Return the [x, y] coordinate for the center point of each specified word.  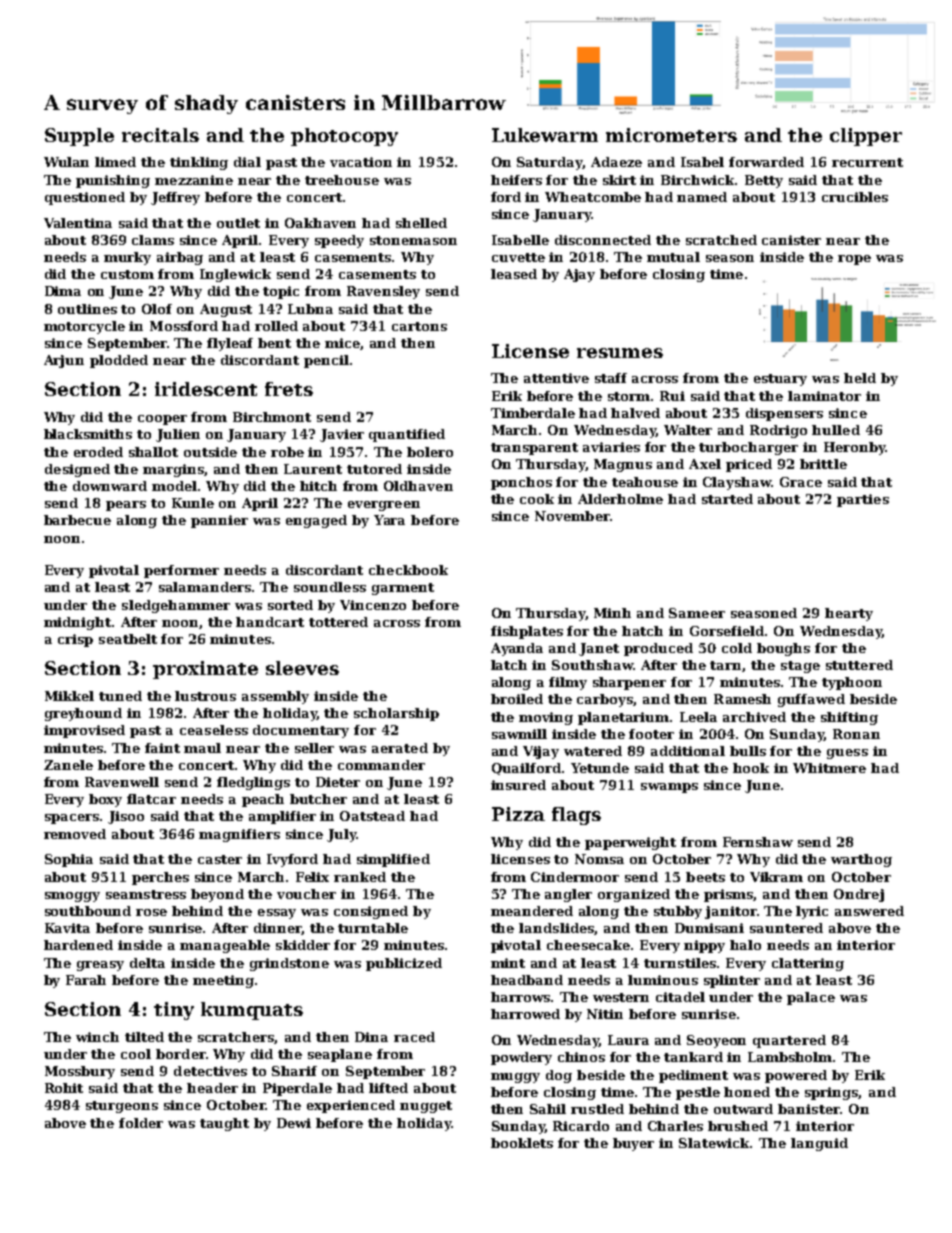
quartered [789, 1041]
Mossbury [80, 1072]
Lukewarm [545, 135]
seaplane [340, 1055]
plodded [119, 361]
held [860, 378]
